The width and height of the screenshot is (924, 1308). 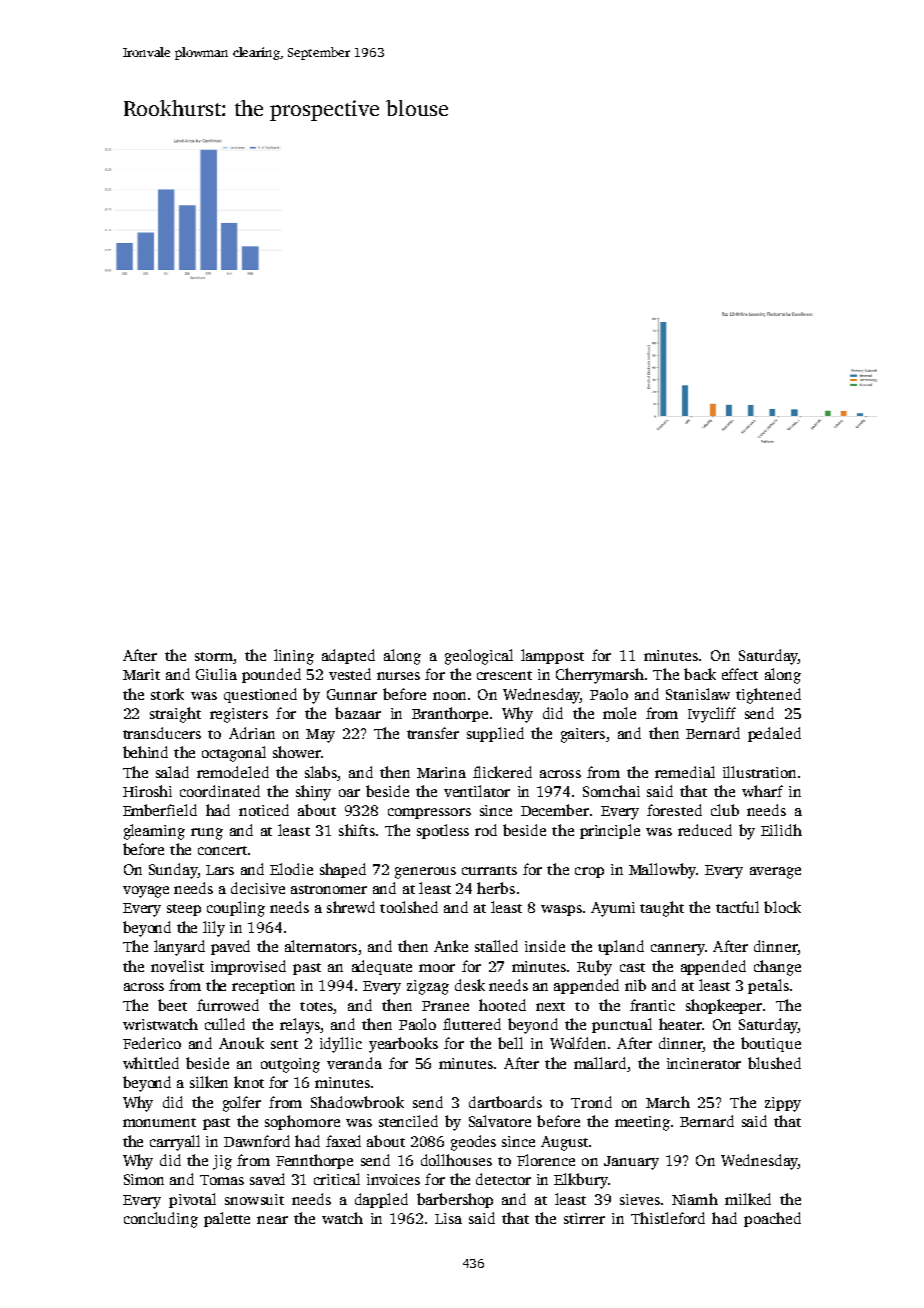 What do you see at coordinates (313, 793) in the screenshot?
I see `shiny` at bounding box center [313, 793].
